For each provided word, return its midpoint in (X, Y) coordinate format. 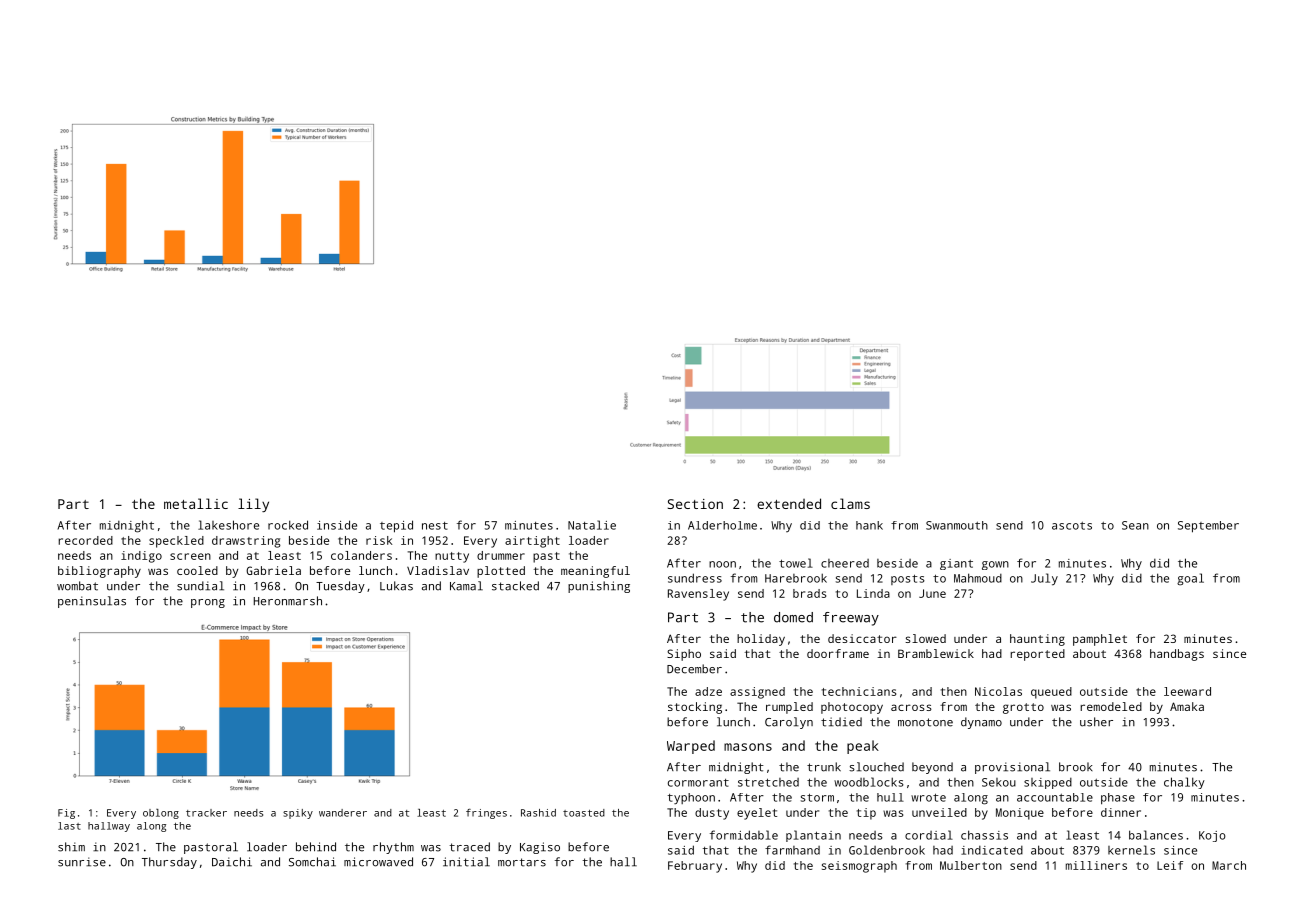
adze (708, 691)
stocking (695, 708)
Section (695, 504)
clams (850, 503)
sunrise (82, 862)
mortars (522, 862)
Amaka (1187, 706)
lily (253, 505)
